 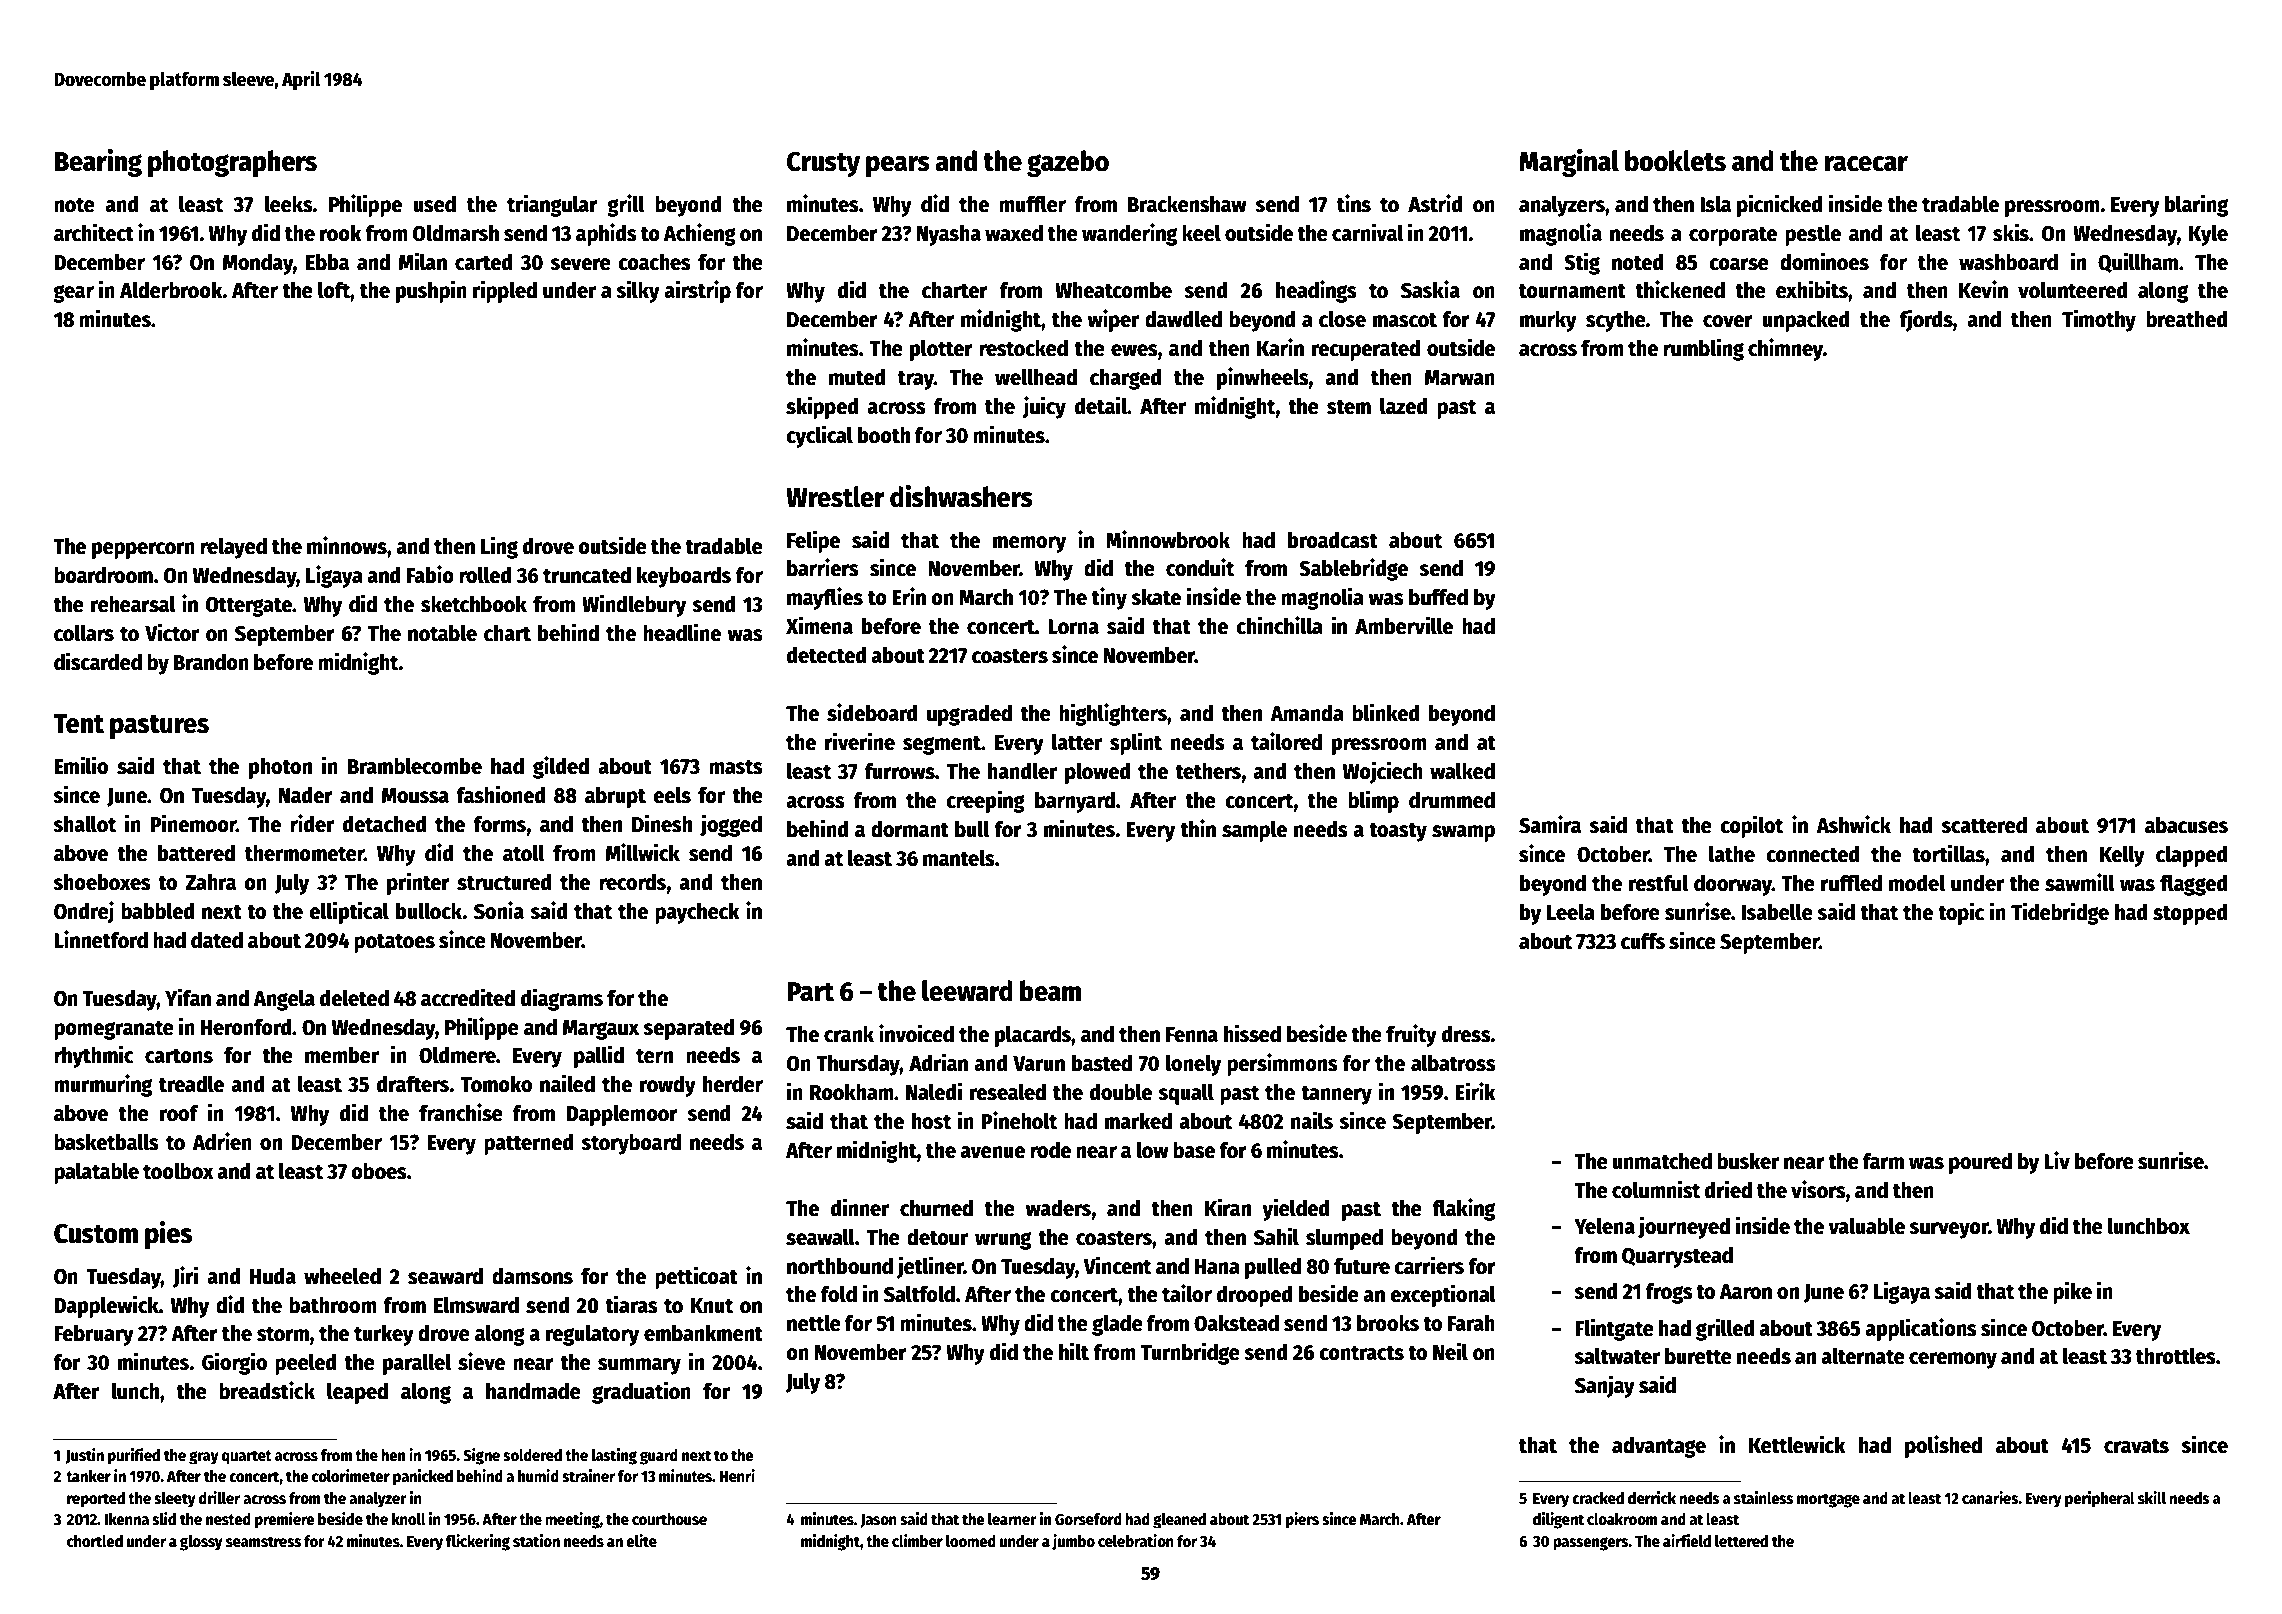 What do you see at coordinates (2011, 232) in the image?
I see `skis` at bounding box center [2011, 232].
